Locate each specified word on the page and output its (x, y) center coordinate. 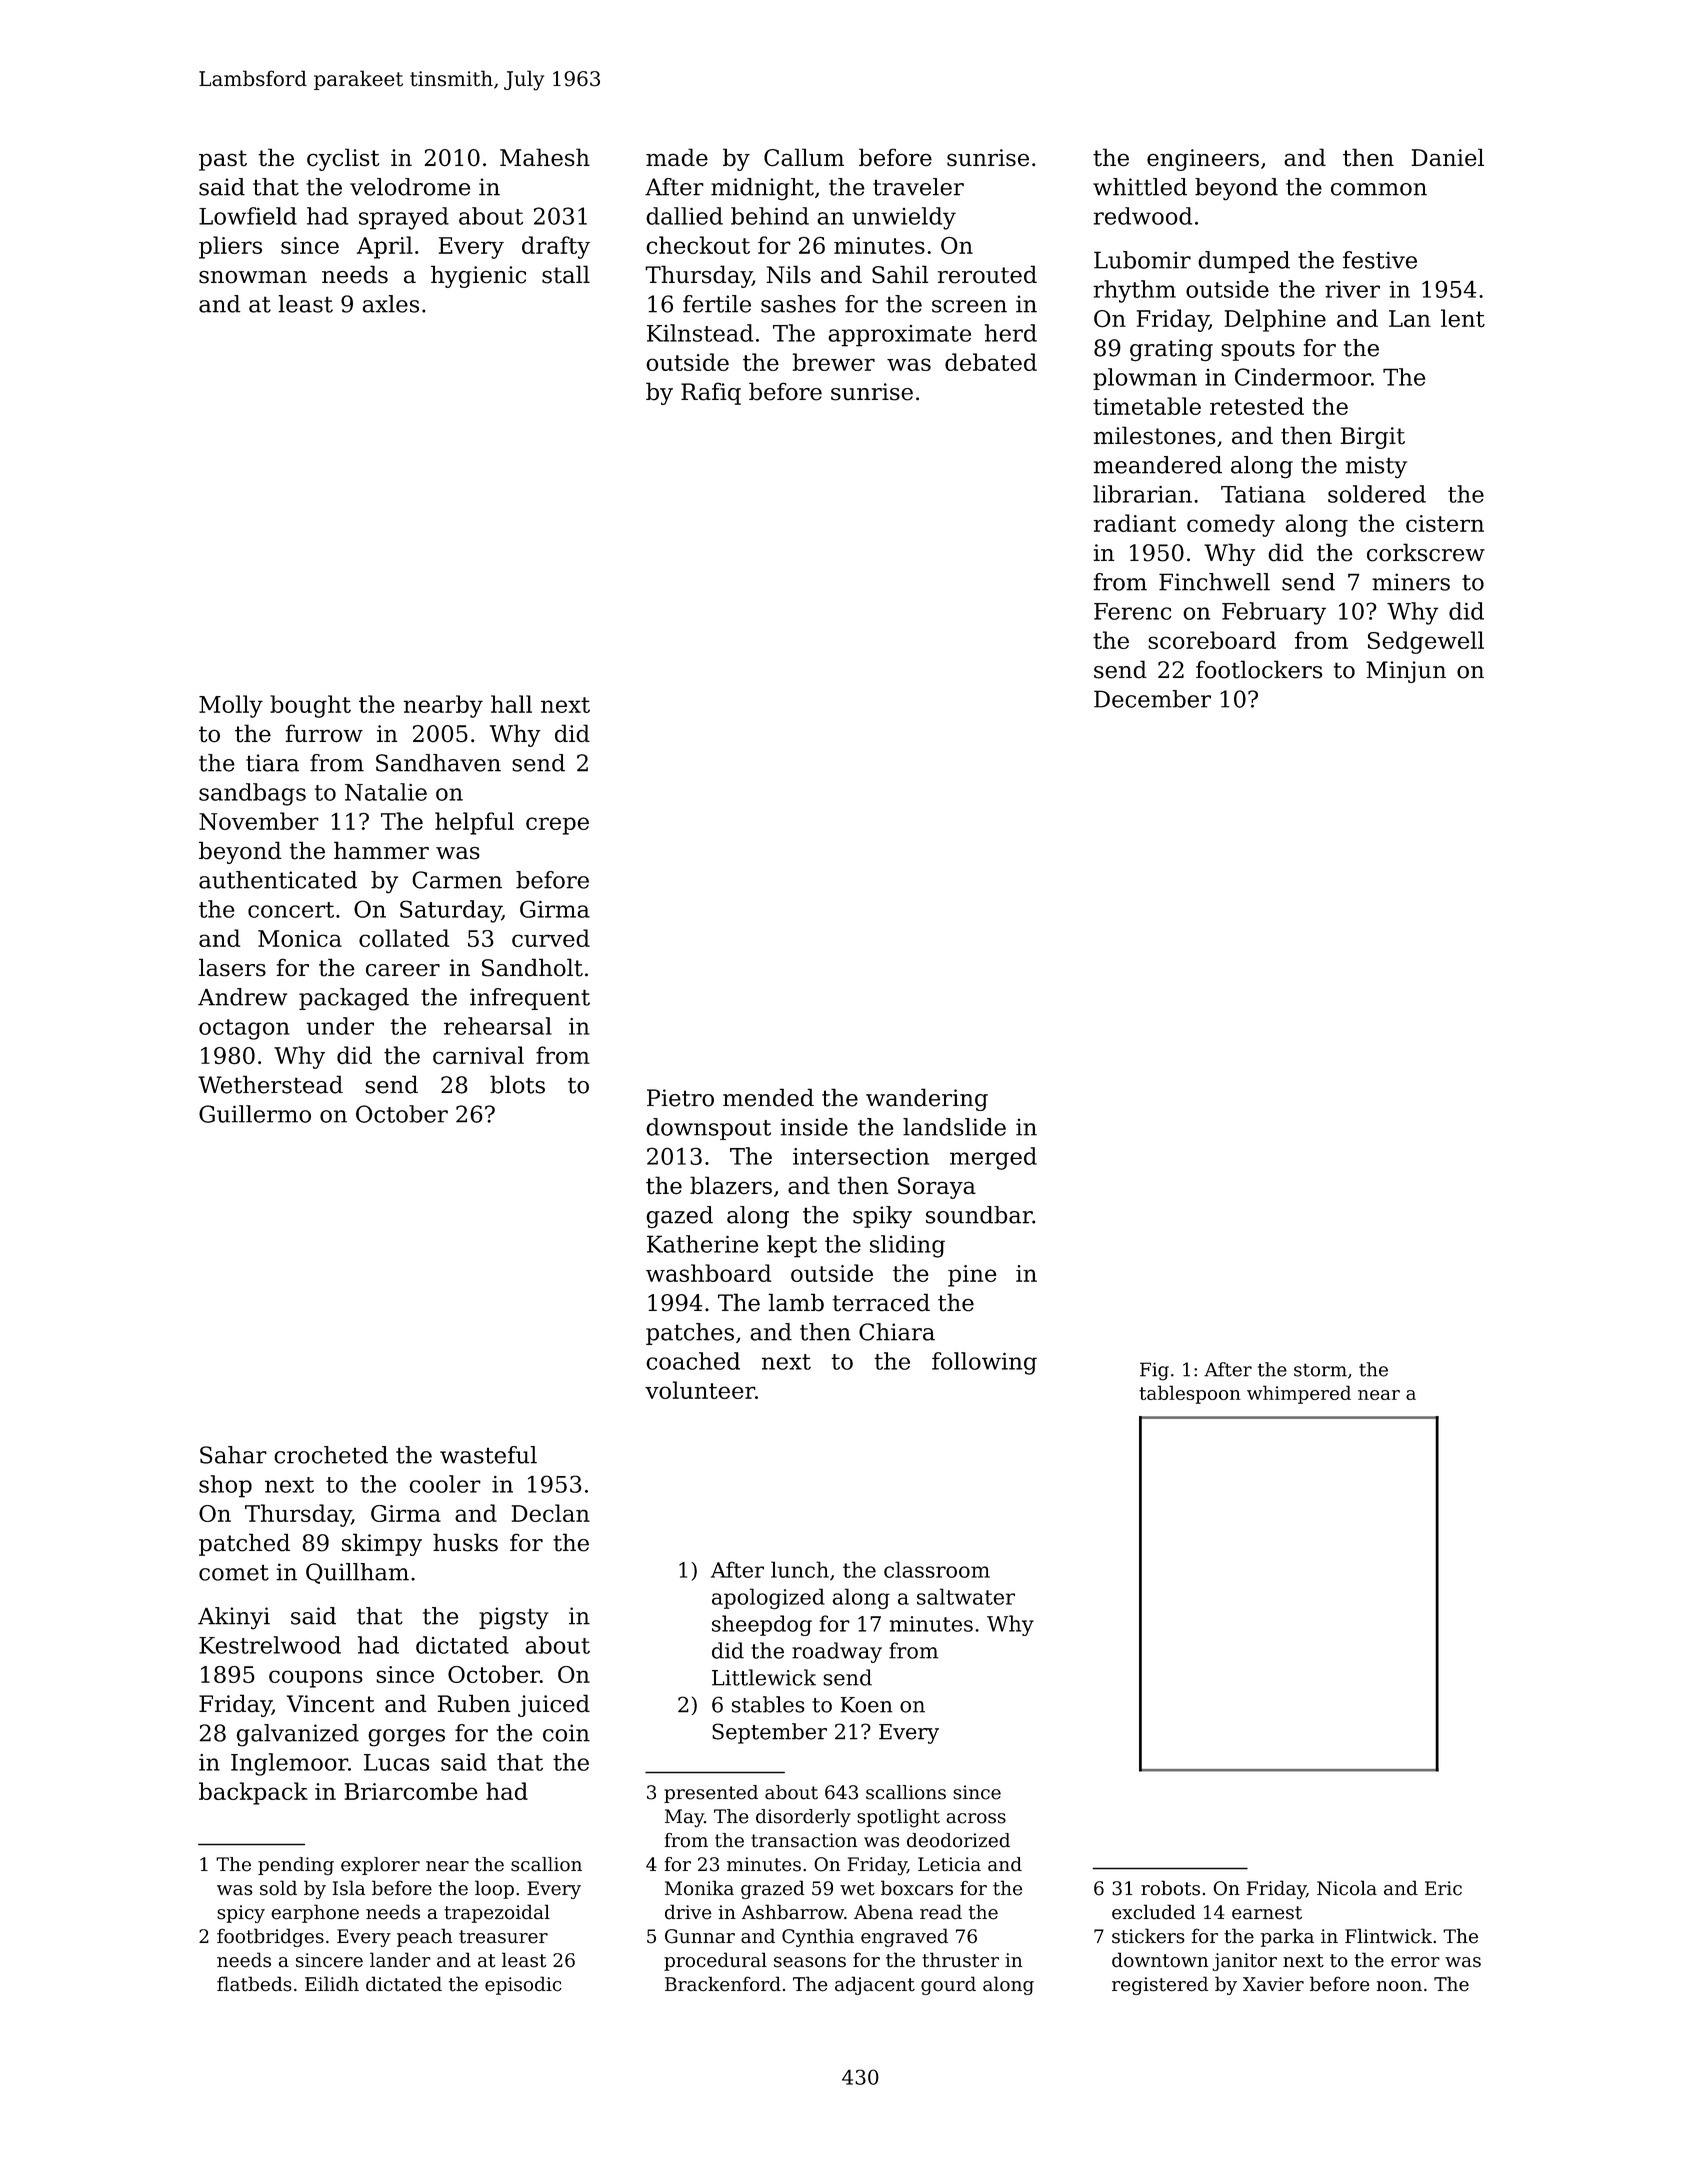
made (677, 157)
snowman (253, 277)
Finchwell (1214, 582)
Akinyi (234, 1618)
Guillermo (255, 1114)
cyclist (343, 159)
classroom (937, 1569)
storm (1320, 1370)
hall (511, 704)
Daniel (1447, 157)
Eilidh (332, 1984)
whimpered (1299, 1394)
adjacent (875, 1985)
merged (993, 1158)
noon (1399, 1986)
